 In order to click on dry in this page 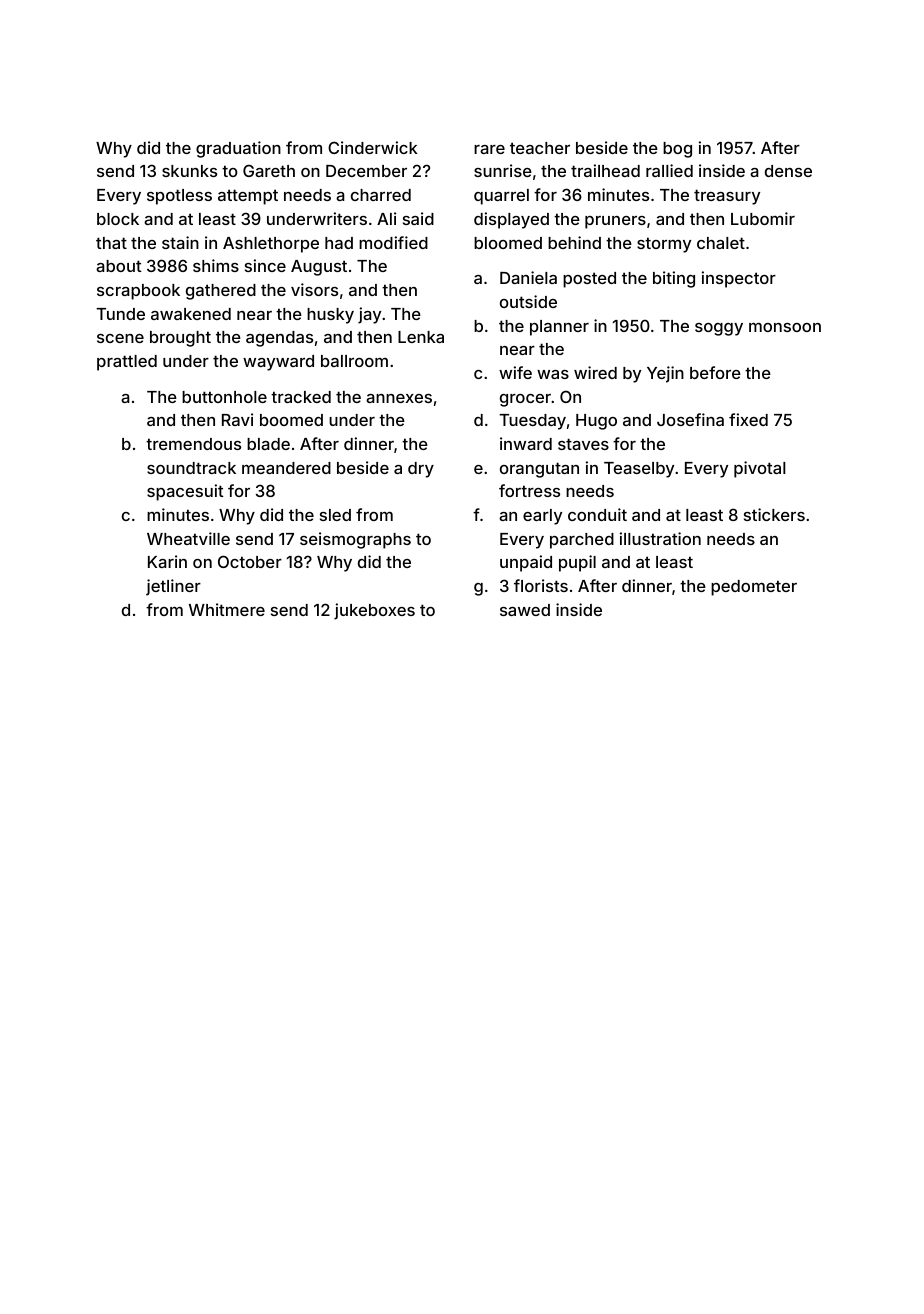, I will do `click(421, 470)`.
